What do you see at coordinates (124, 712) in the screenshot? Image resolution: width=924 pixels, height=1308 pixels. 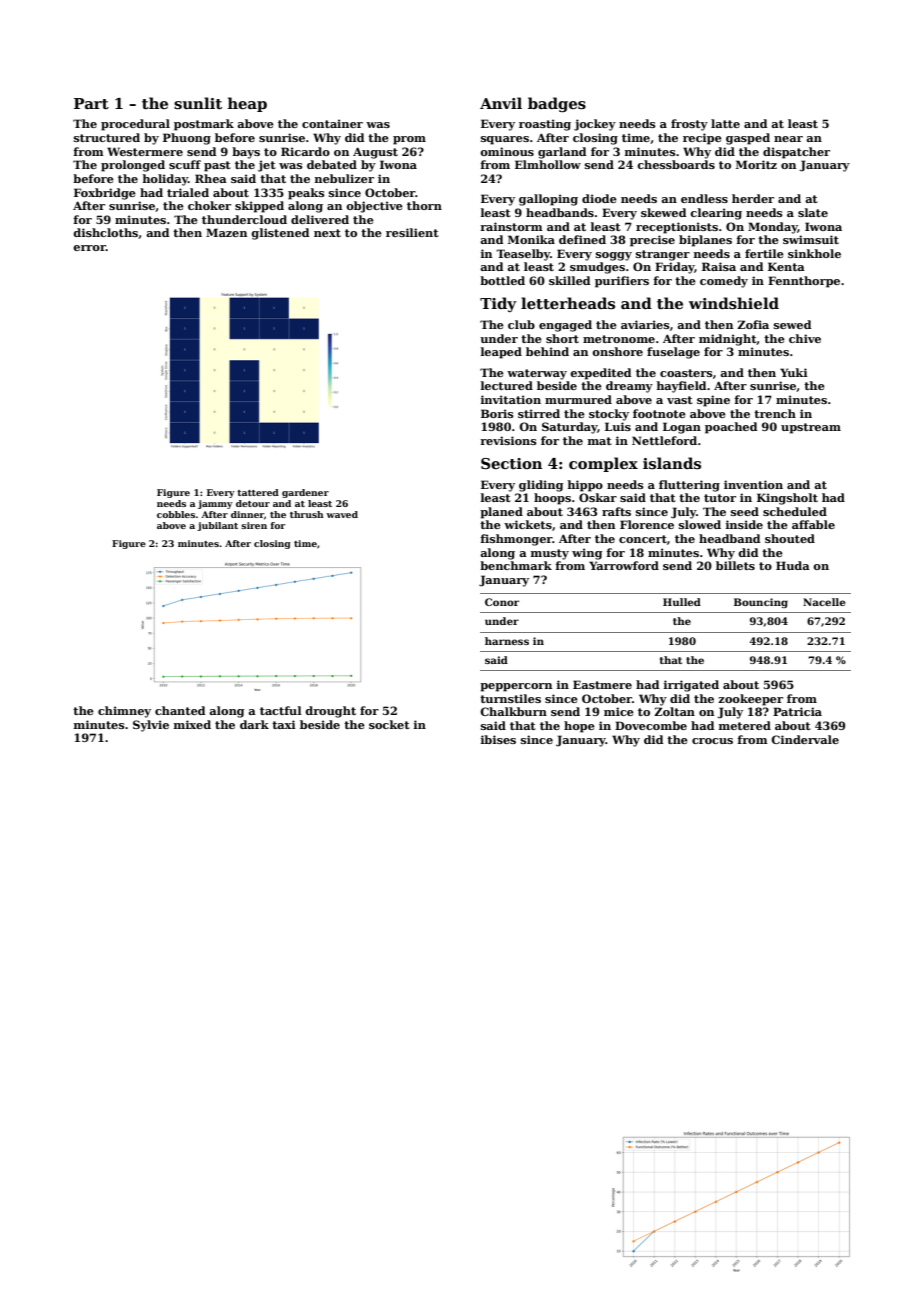 I see `chimney` at bounding box center [124, 712].
